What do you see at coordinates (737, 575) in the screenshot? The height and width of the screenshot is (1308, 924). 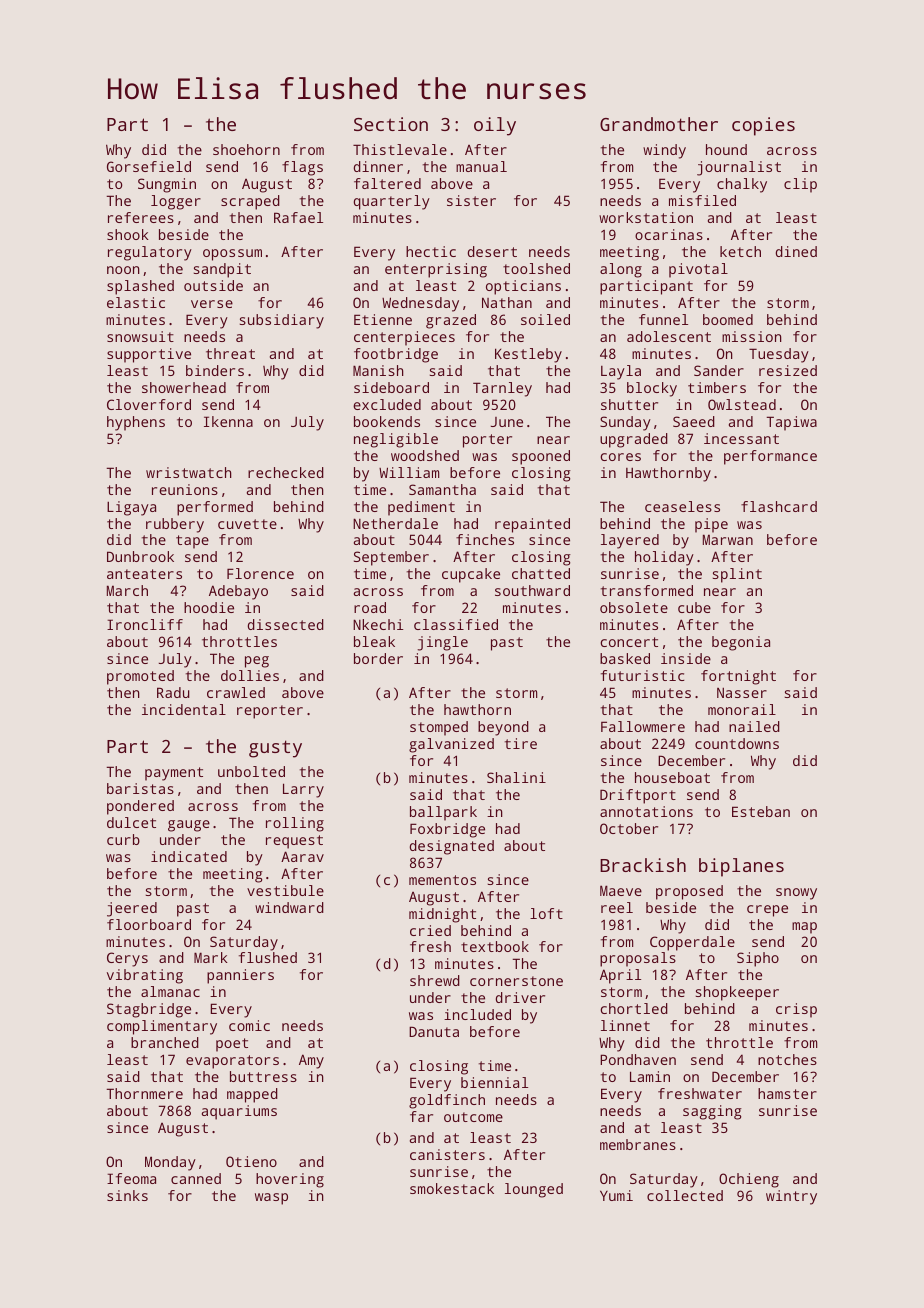 I see `splint` at bounding box center [737, 575].
